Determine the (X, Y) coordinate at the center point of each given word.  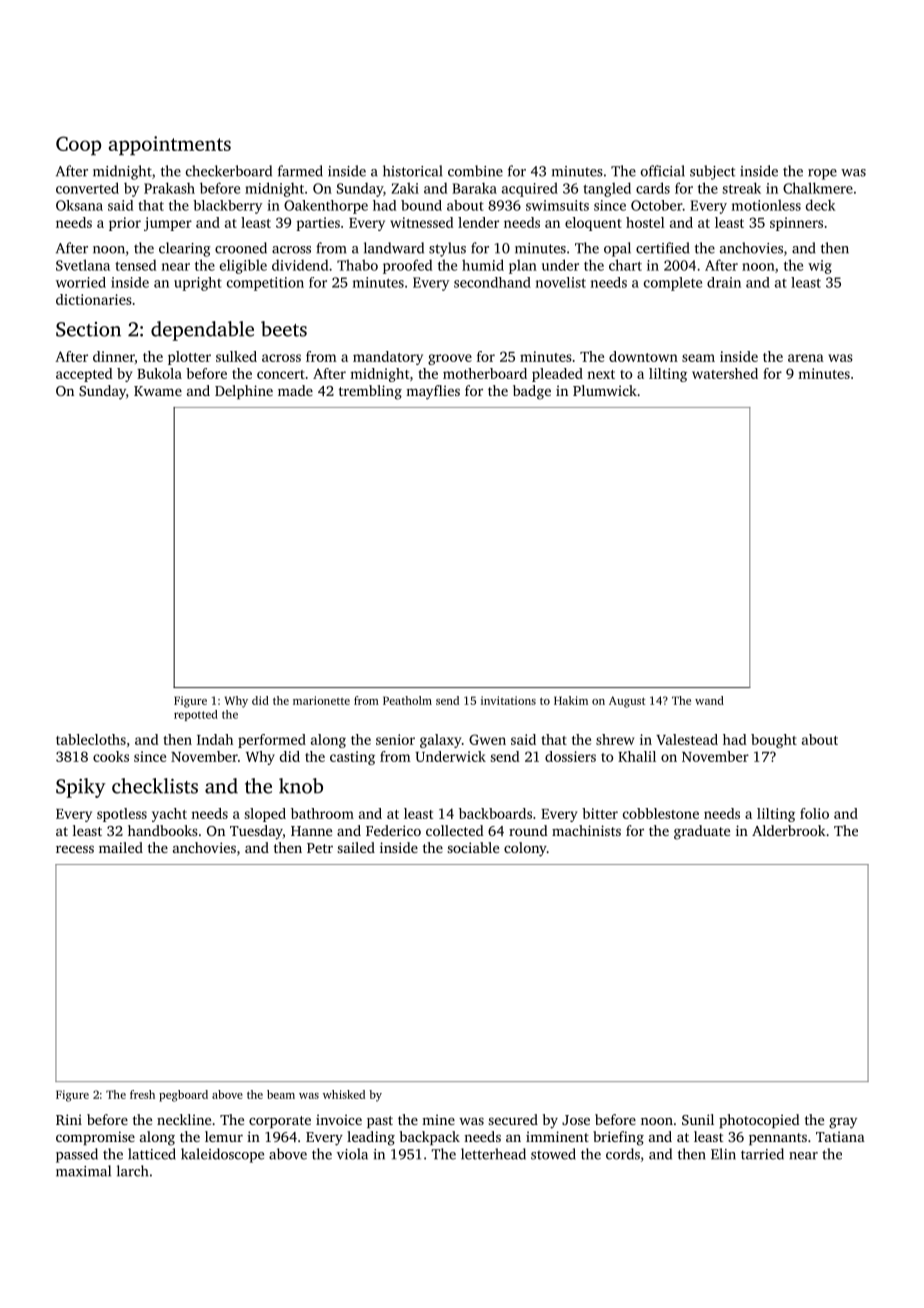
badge (532, 392)
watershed (725, 373)
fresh (142, 1094)
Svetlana (83, 265)
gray (843, 1123)
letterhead (493, 1154)
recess (75, 849)
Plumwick (605, 390)
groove (450, 359)
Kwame (158, 391)
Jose (576, 1120)
